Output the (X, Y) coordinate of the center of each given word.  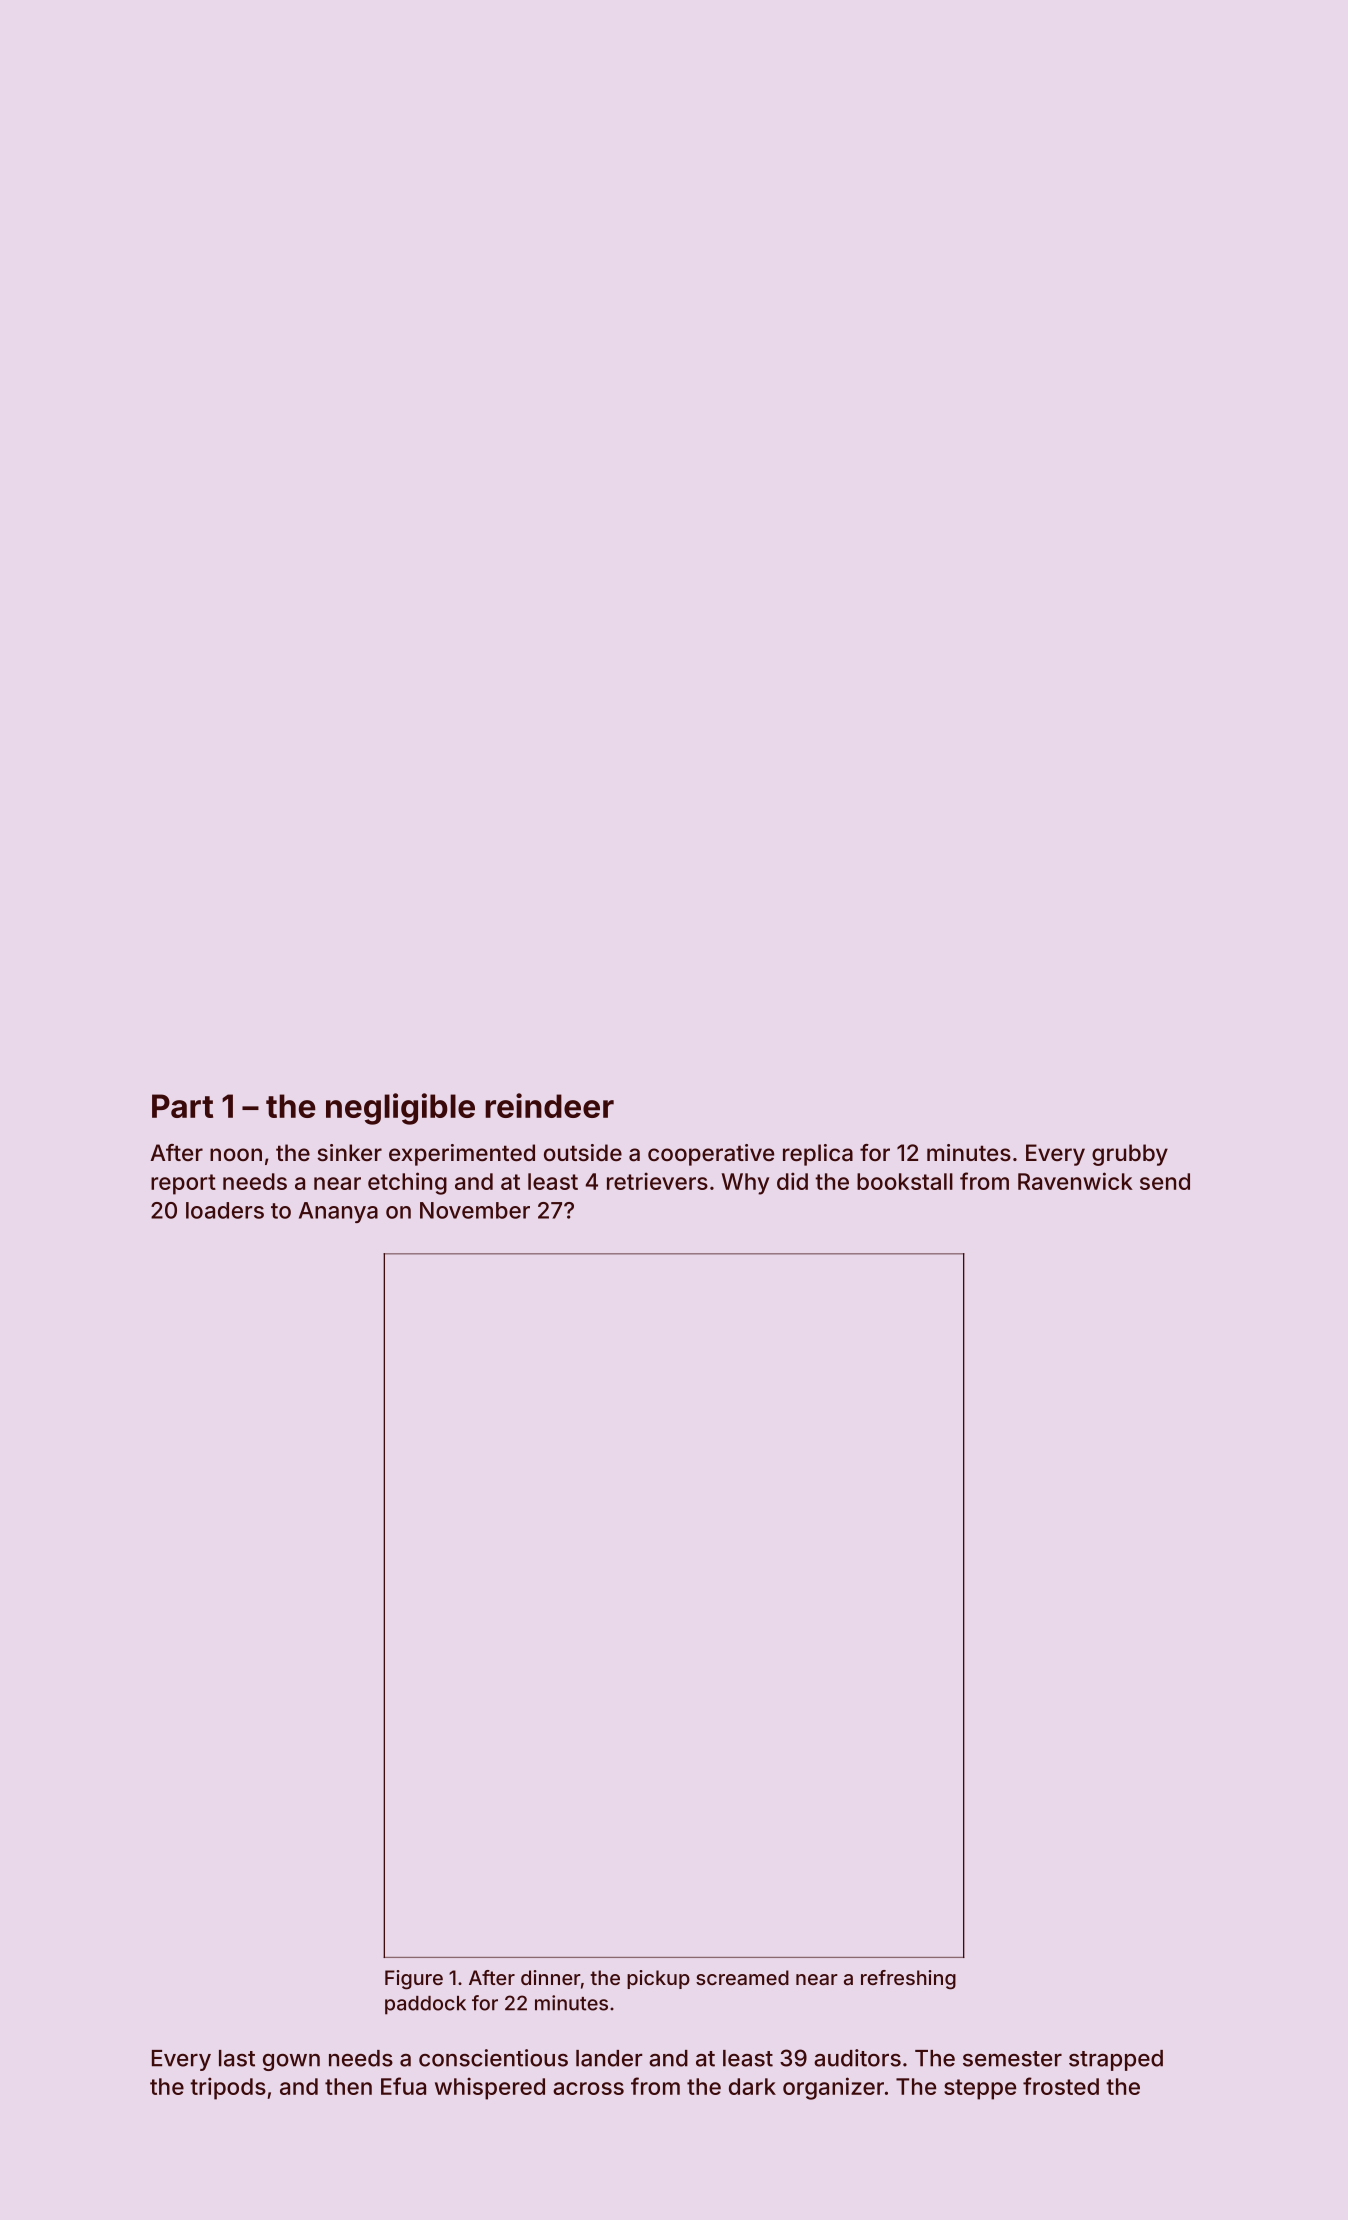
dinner (551, 1977)
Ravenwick (1075, 1181)
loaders (225, 1210)
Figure (414, 1980)
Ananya (338, 1212)
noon (236, 1154)
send (1165, 1181)
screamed (742, 1977)
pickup (658, 1979)
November (475, 1210)
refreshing (908, 1980)
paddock (425, 2005)
